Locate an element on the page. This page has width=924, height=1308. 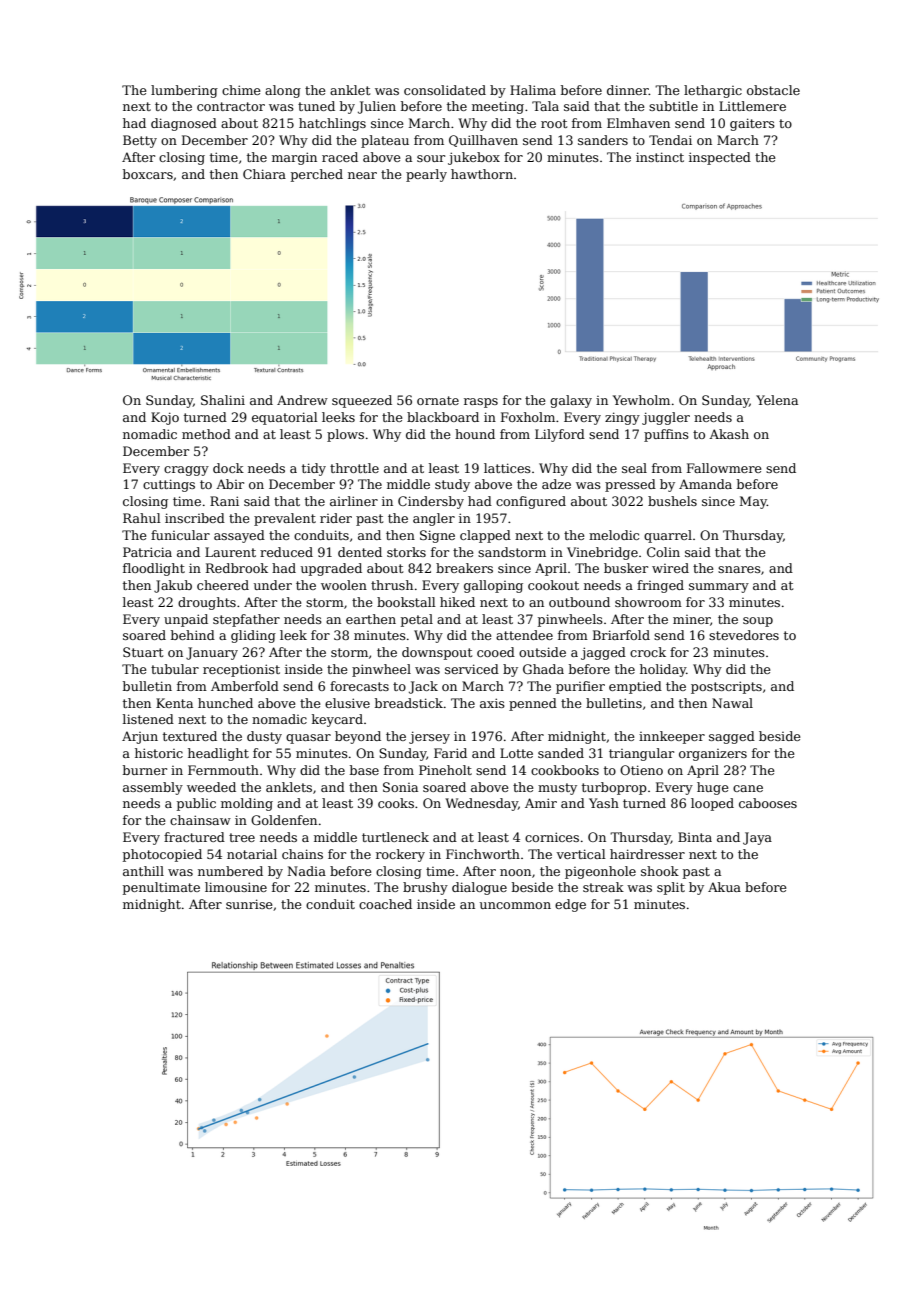
Chiara is located at coordinates (264, 174).
